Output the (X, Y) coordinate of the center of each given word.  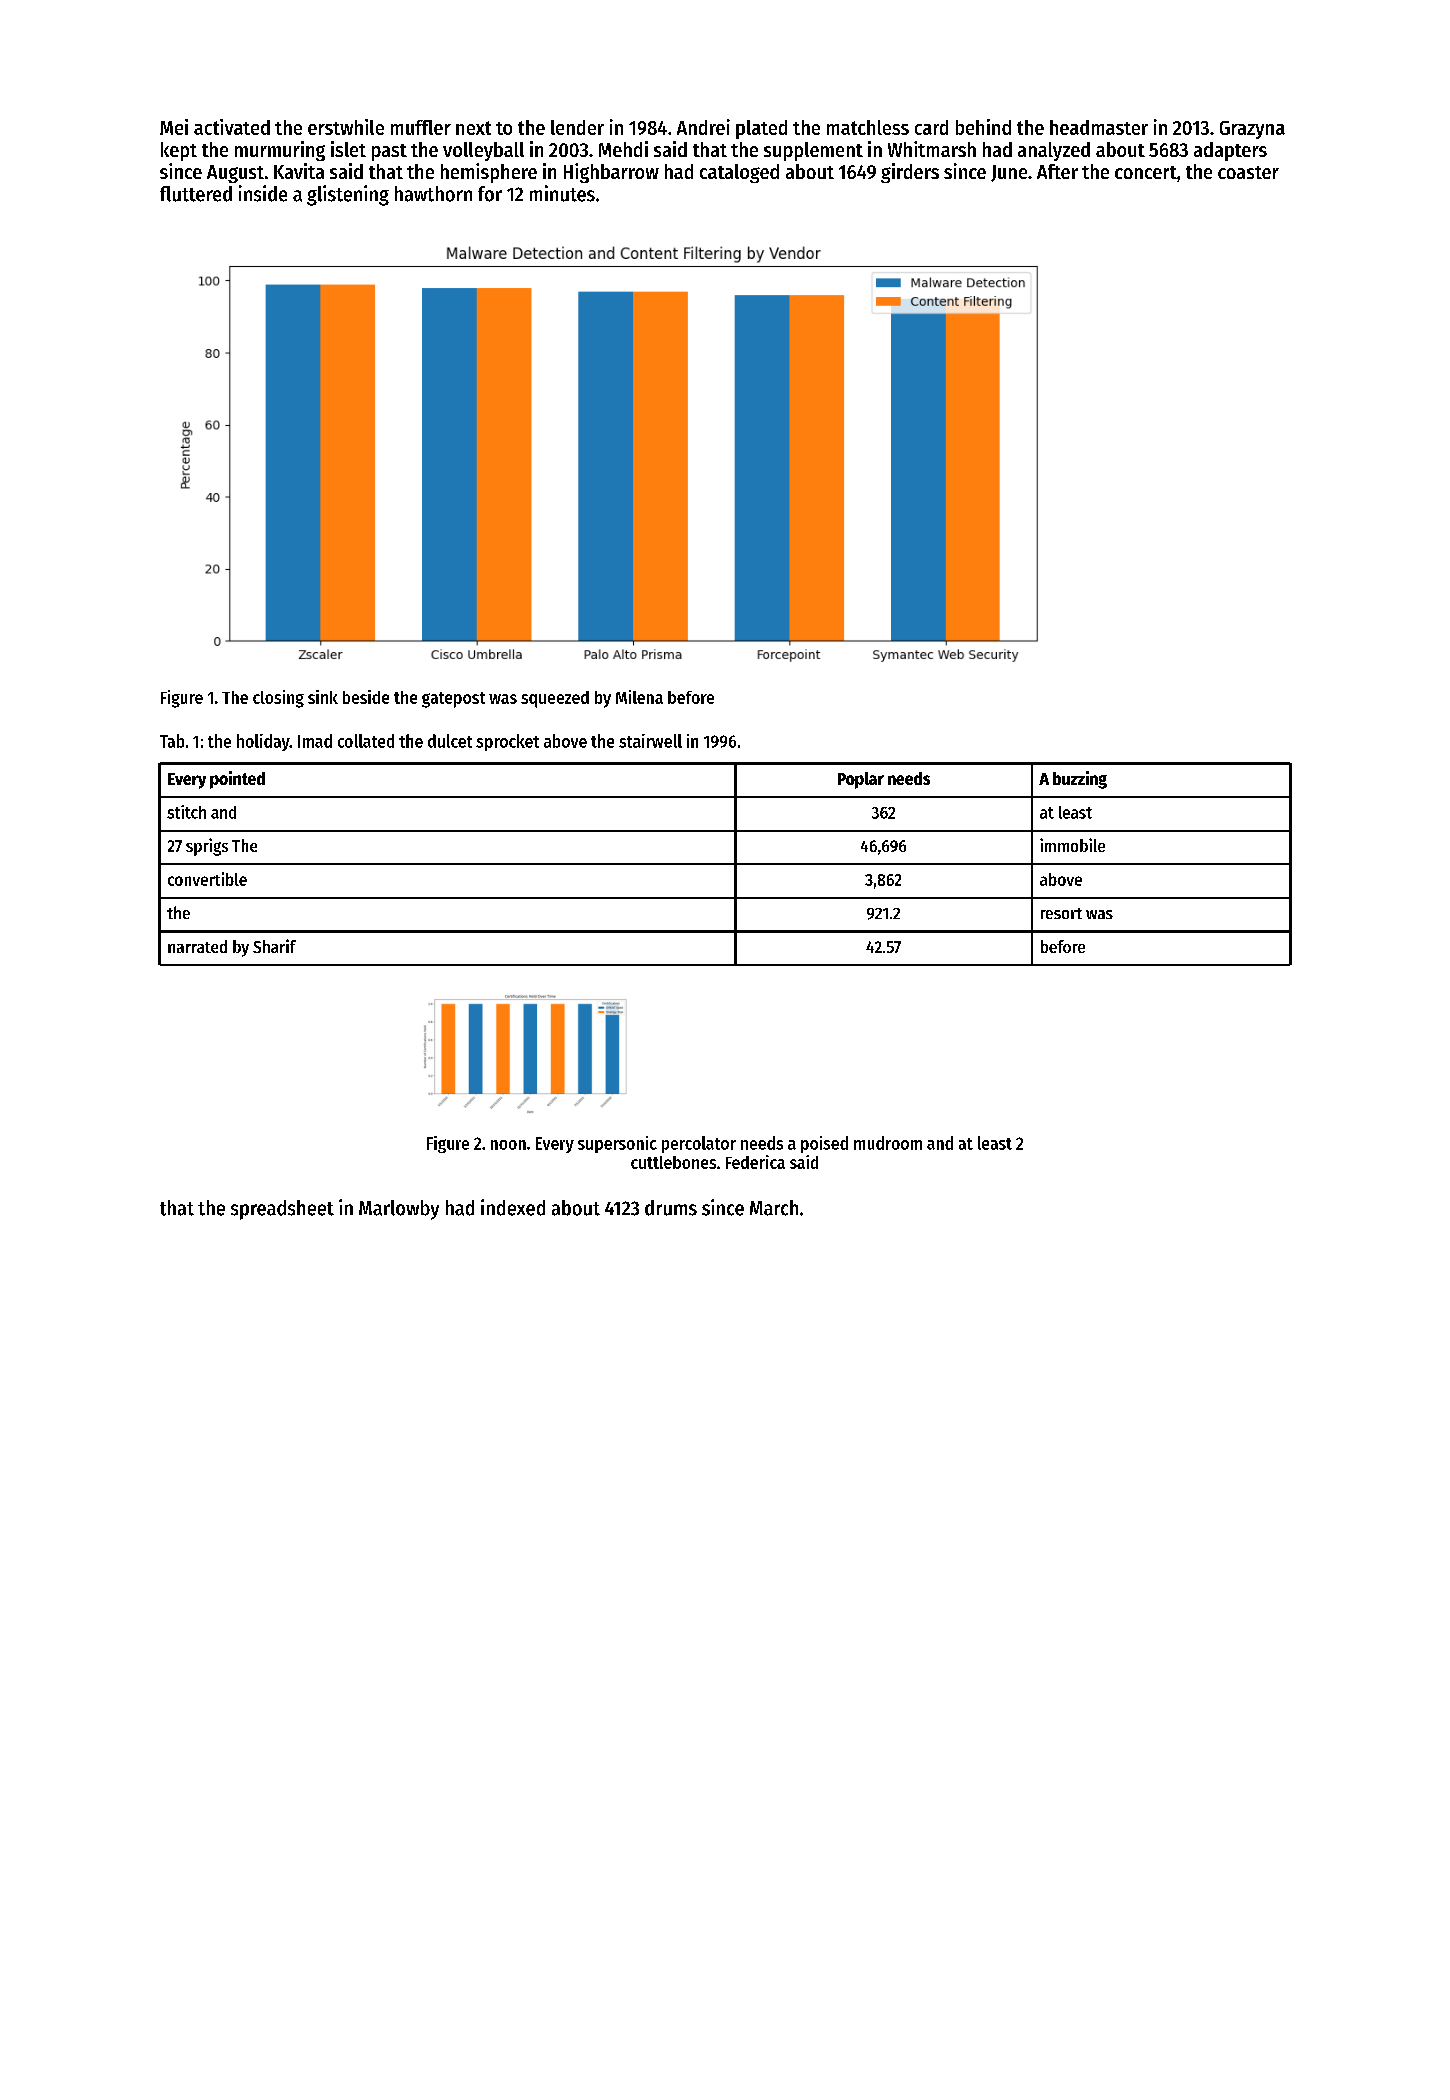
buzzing (1080, 780)
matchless (868, 127)
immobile (1072, 845)
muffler (421, 127)
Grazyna (1252, 130)
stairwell (650, 741)
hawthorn (433, 194)
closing (278, 699)
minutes (562, 193)
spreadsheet (282, 1210)
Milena (639, 697)
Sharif (274, 946)
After (1057, 171)
